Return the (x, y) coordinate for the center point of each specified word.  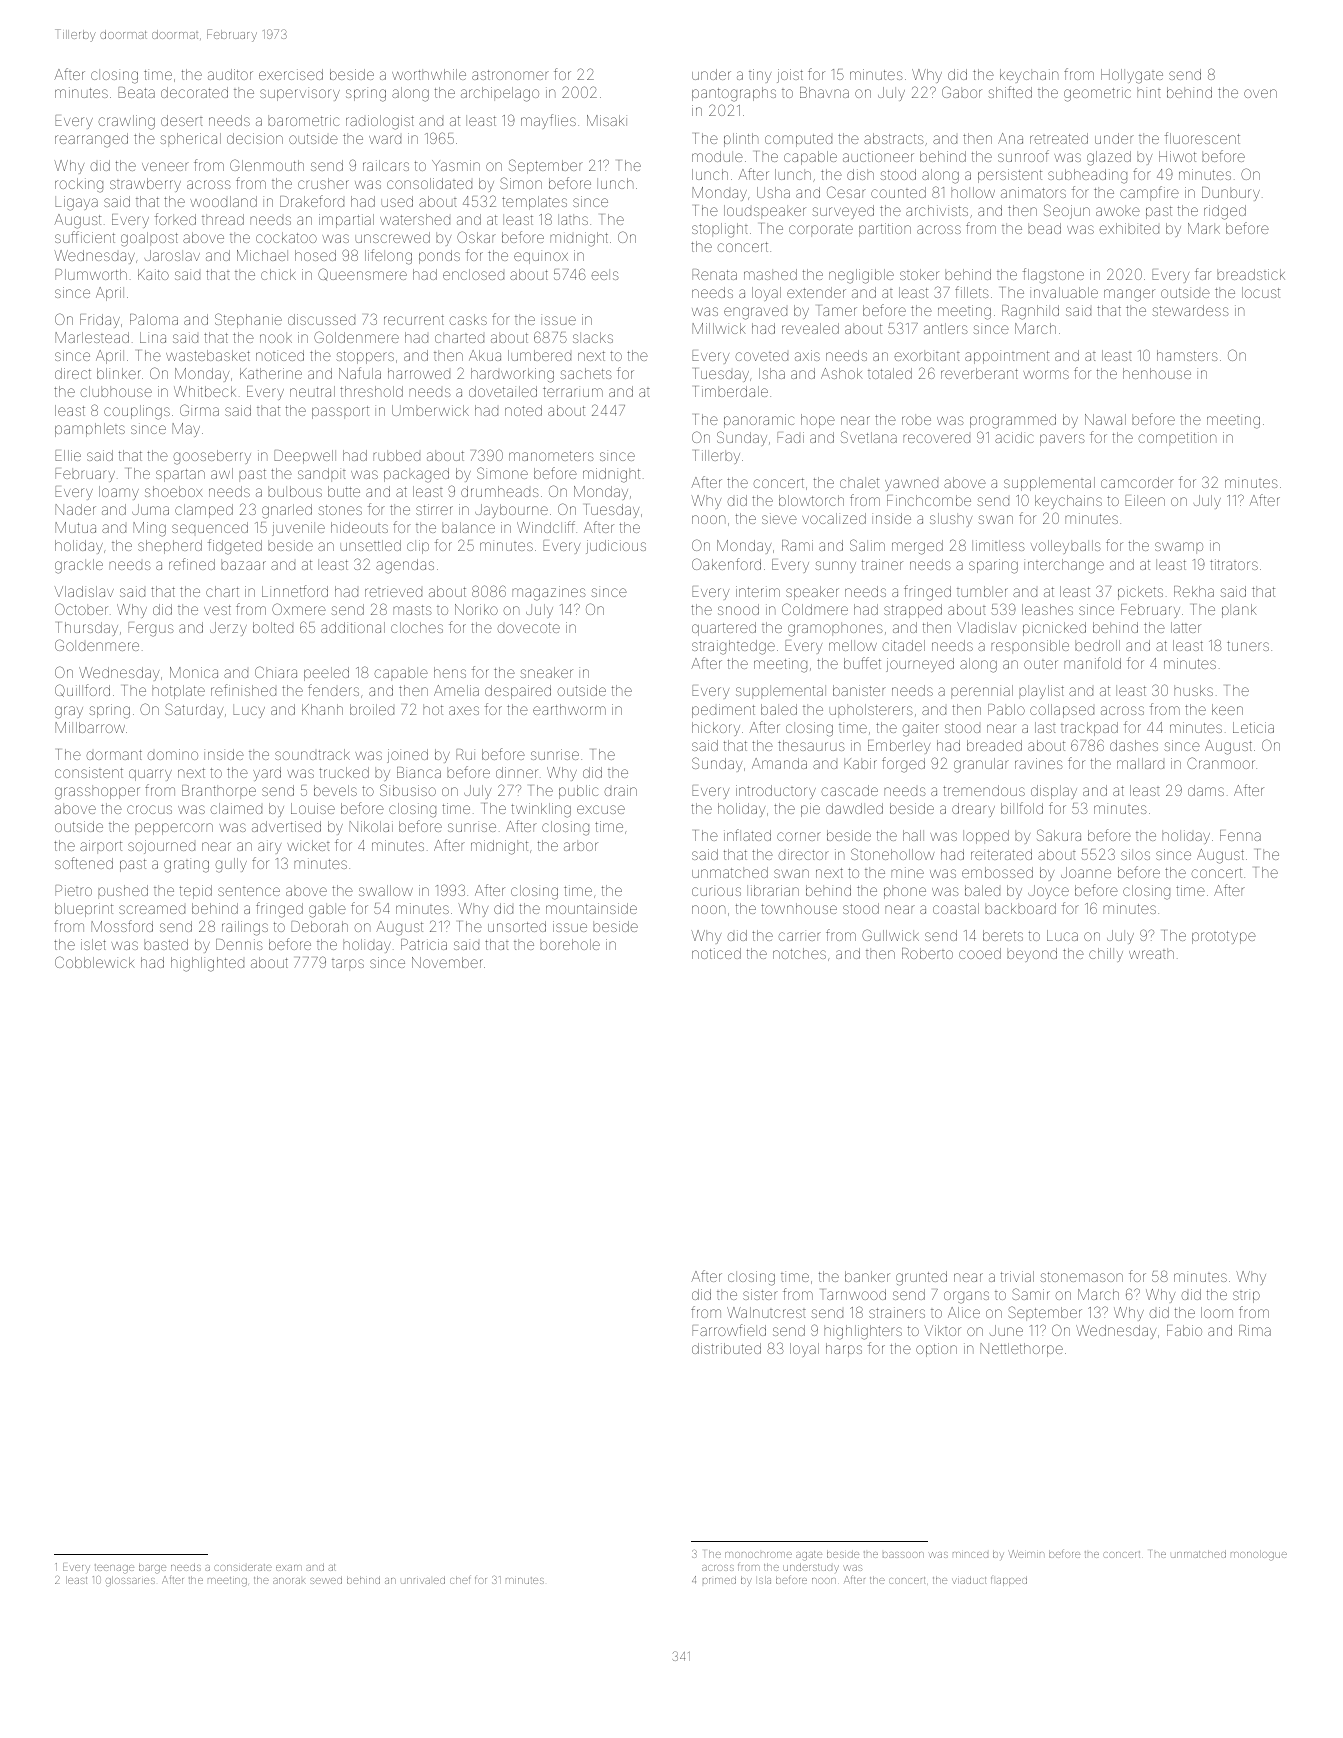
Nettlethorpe (1021, 1350)
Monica (194, 672)
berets (1003, 935)
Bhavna (824, 92)
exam (289, 1568)
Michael (262, 255)
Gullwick (890, 935)
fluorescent (1202, 138)
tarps (348, 965)
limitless (998, 545)
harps (844, 1350)
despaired (518, 692)
